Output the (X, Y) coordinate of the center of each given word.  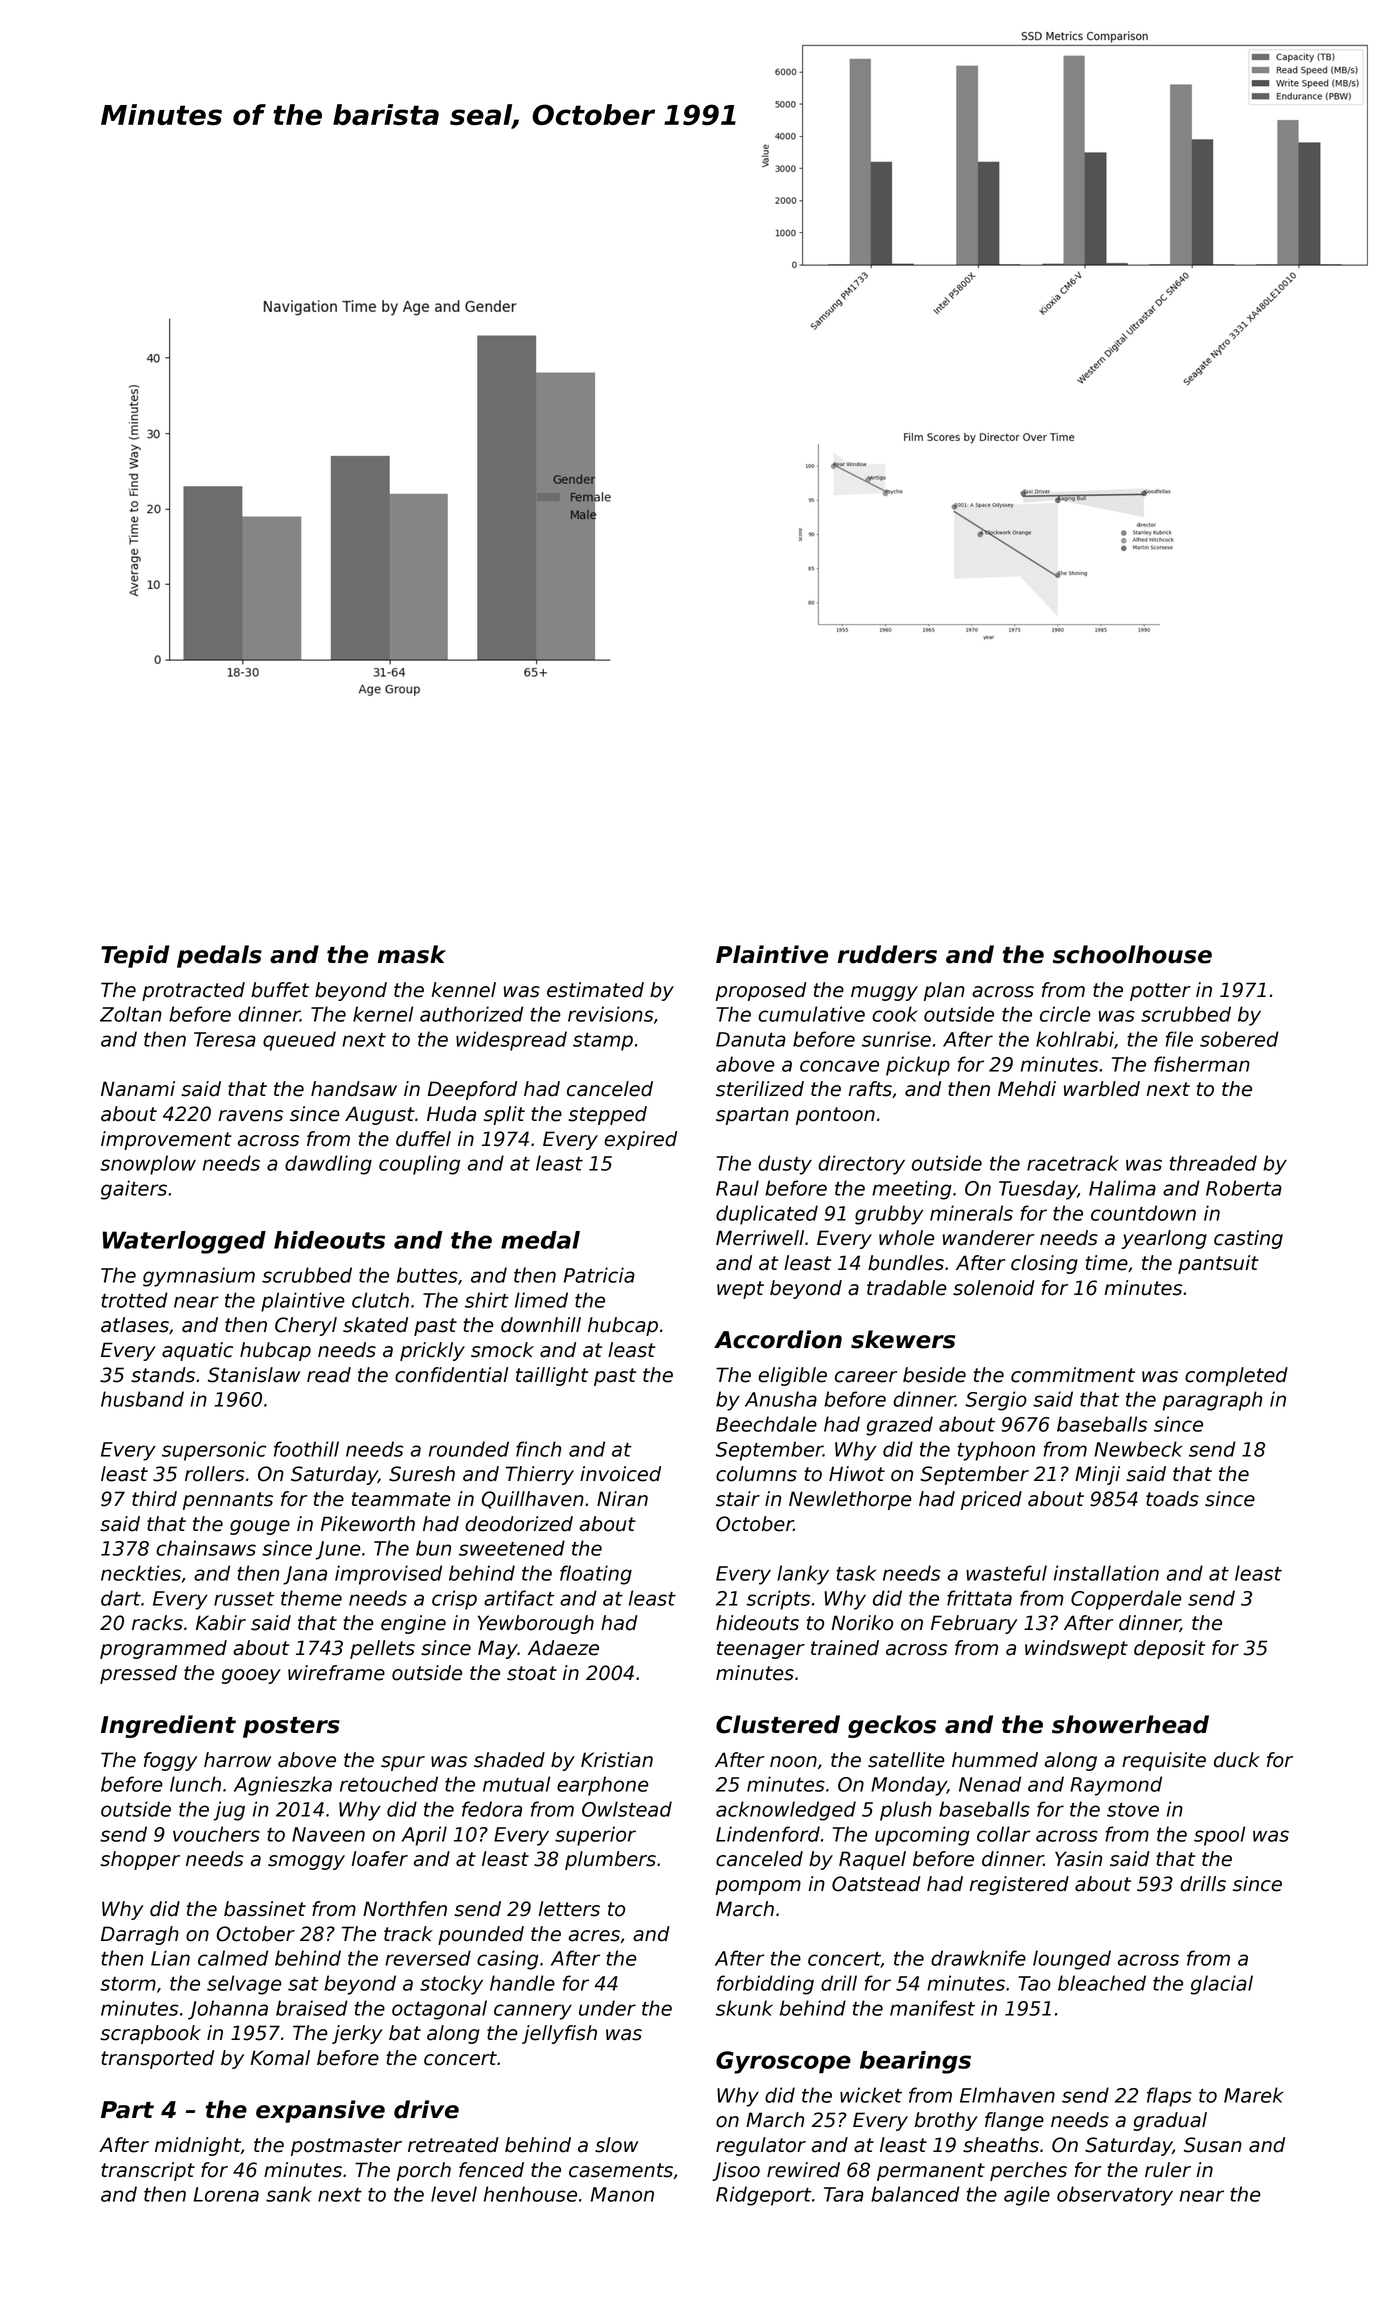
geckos (892, 1726)
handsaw (354, 1089)
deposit (1169, 1649)
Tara (844, 2194)
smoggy (306, 1862)
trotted (134, 1300)
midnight (198, 2146)
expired (640, 1140)
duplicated (767, 1215)
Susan (1213, 2145)
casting (1248, 1239)
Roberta (1244, 1188)
